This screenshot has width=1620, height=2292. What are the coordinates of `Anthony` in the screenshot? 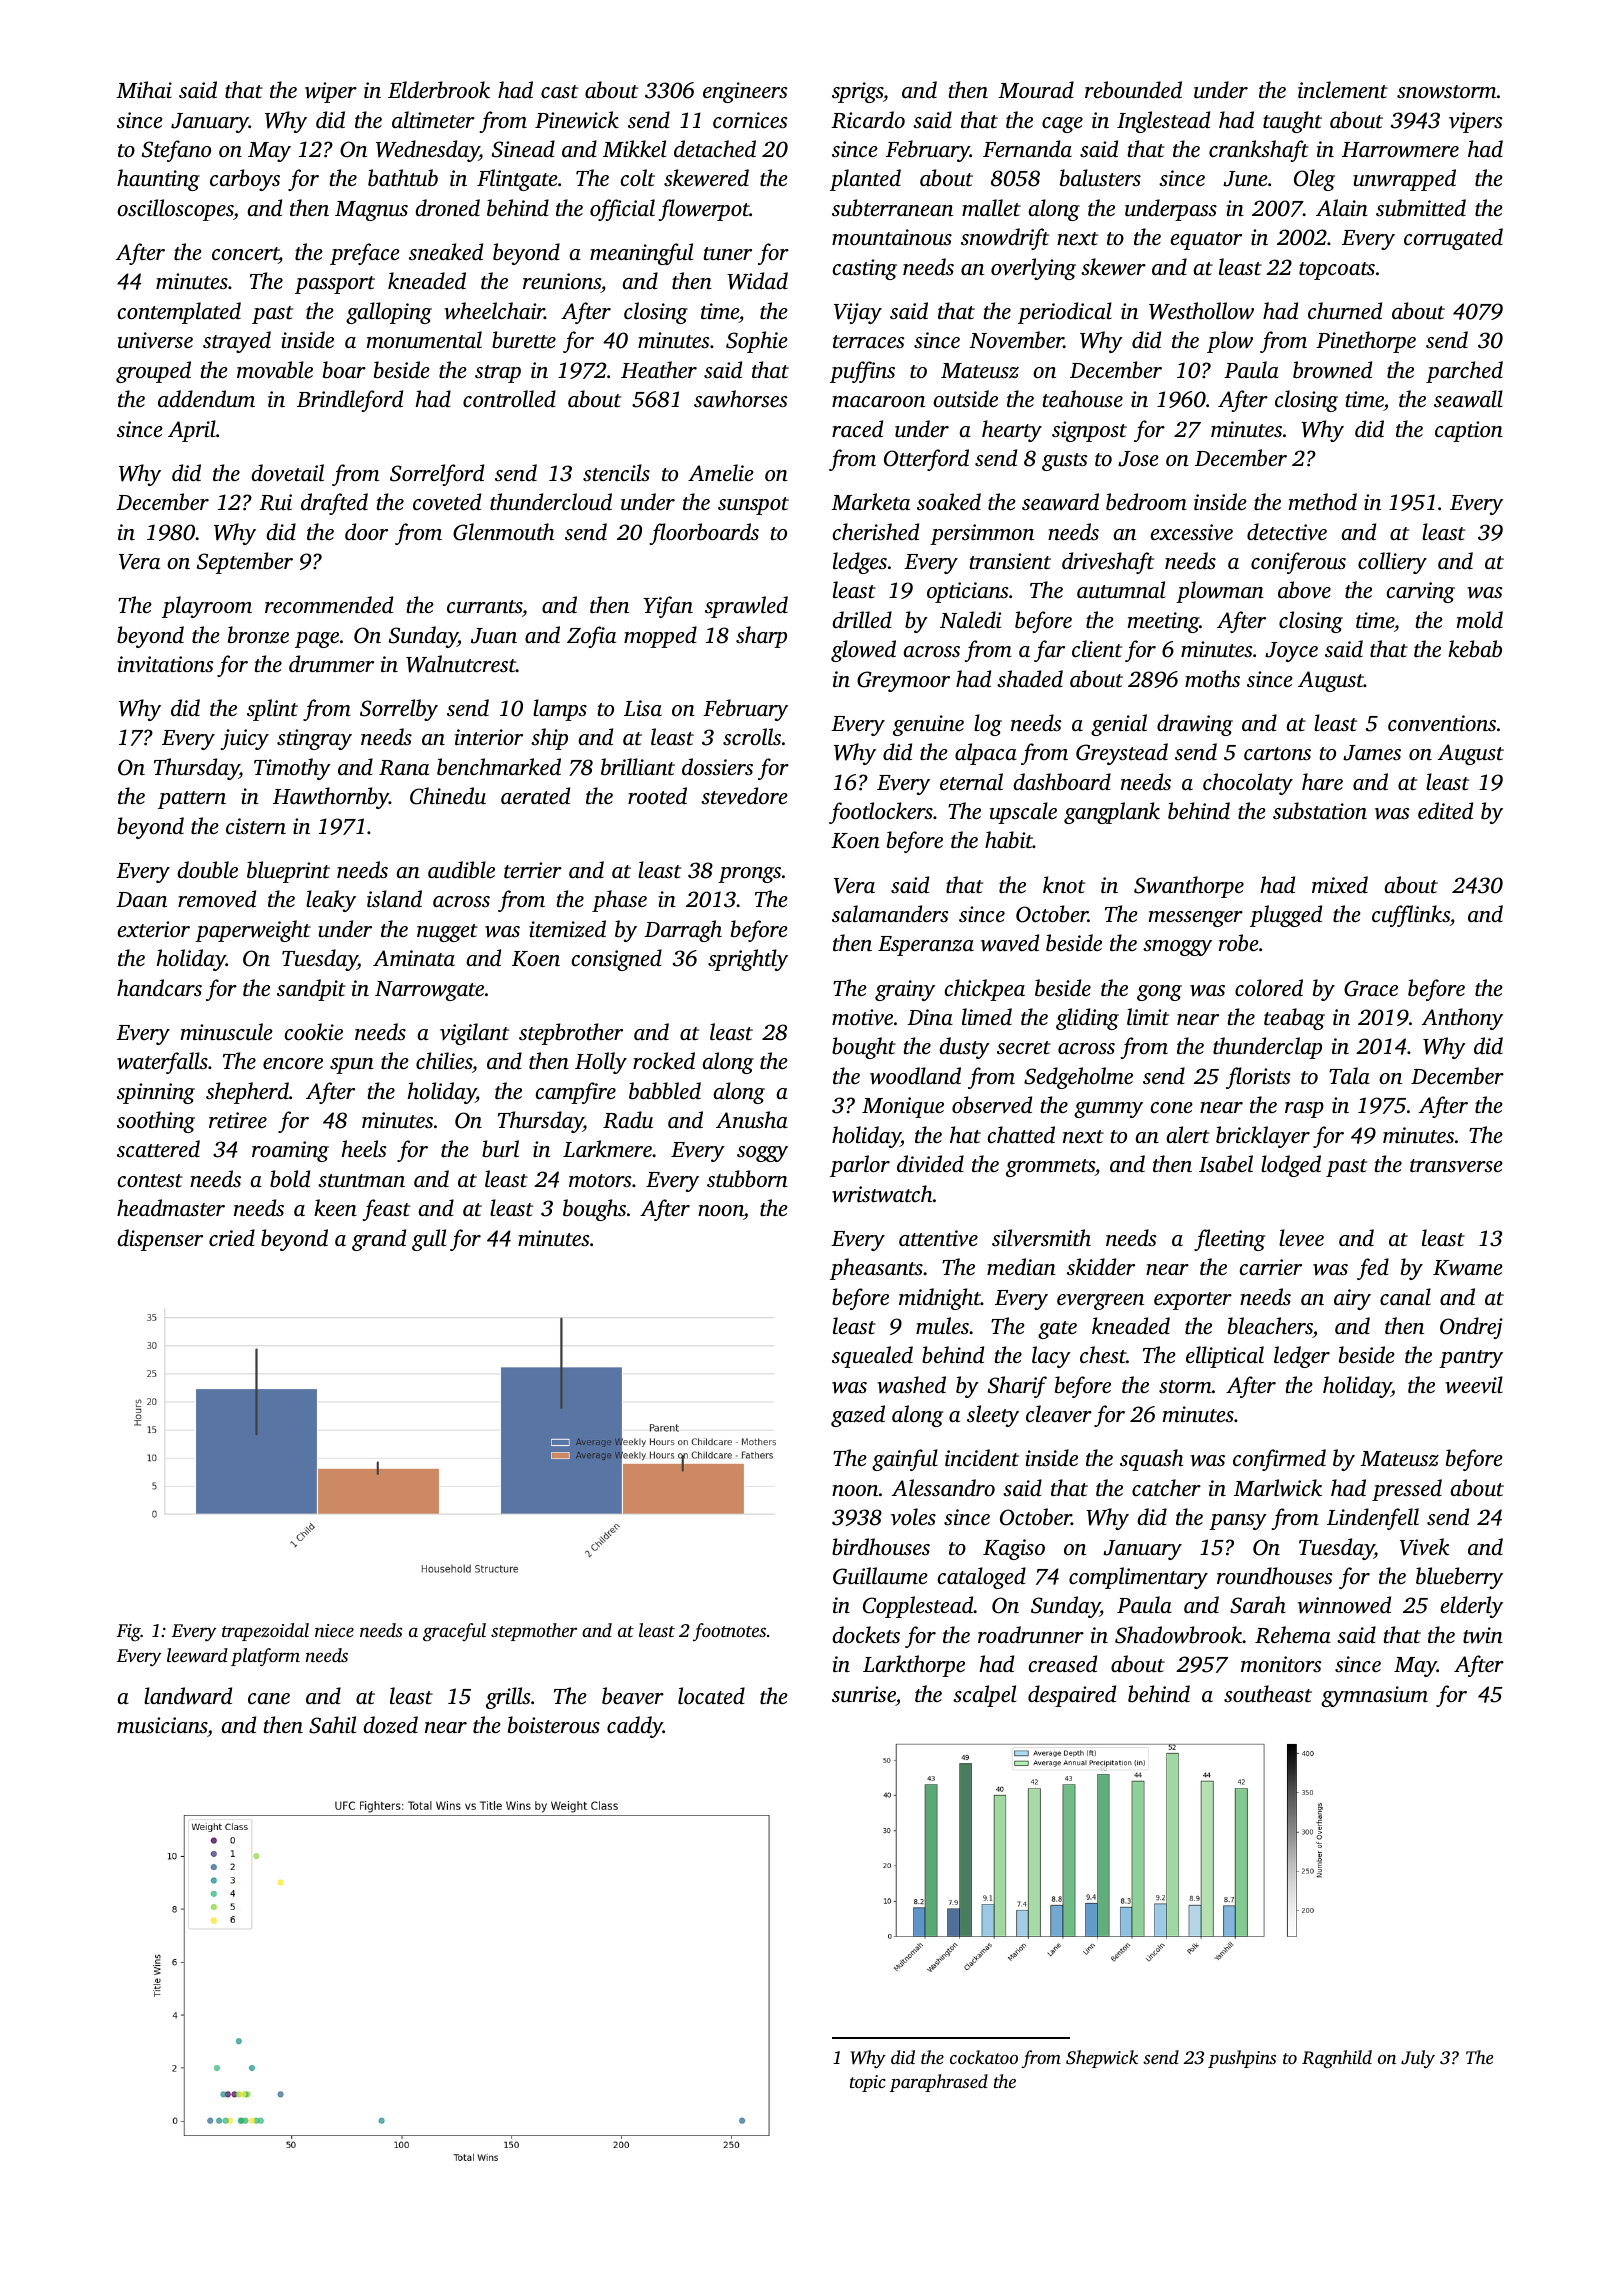 It's located at (1462, 1019).
